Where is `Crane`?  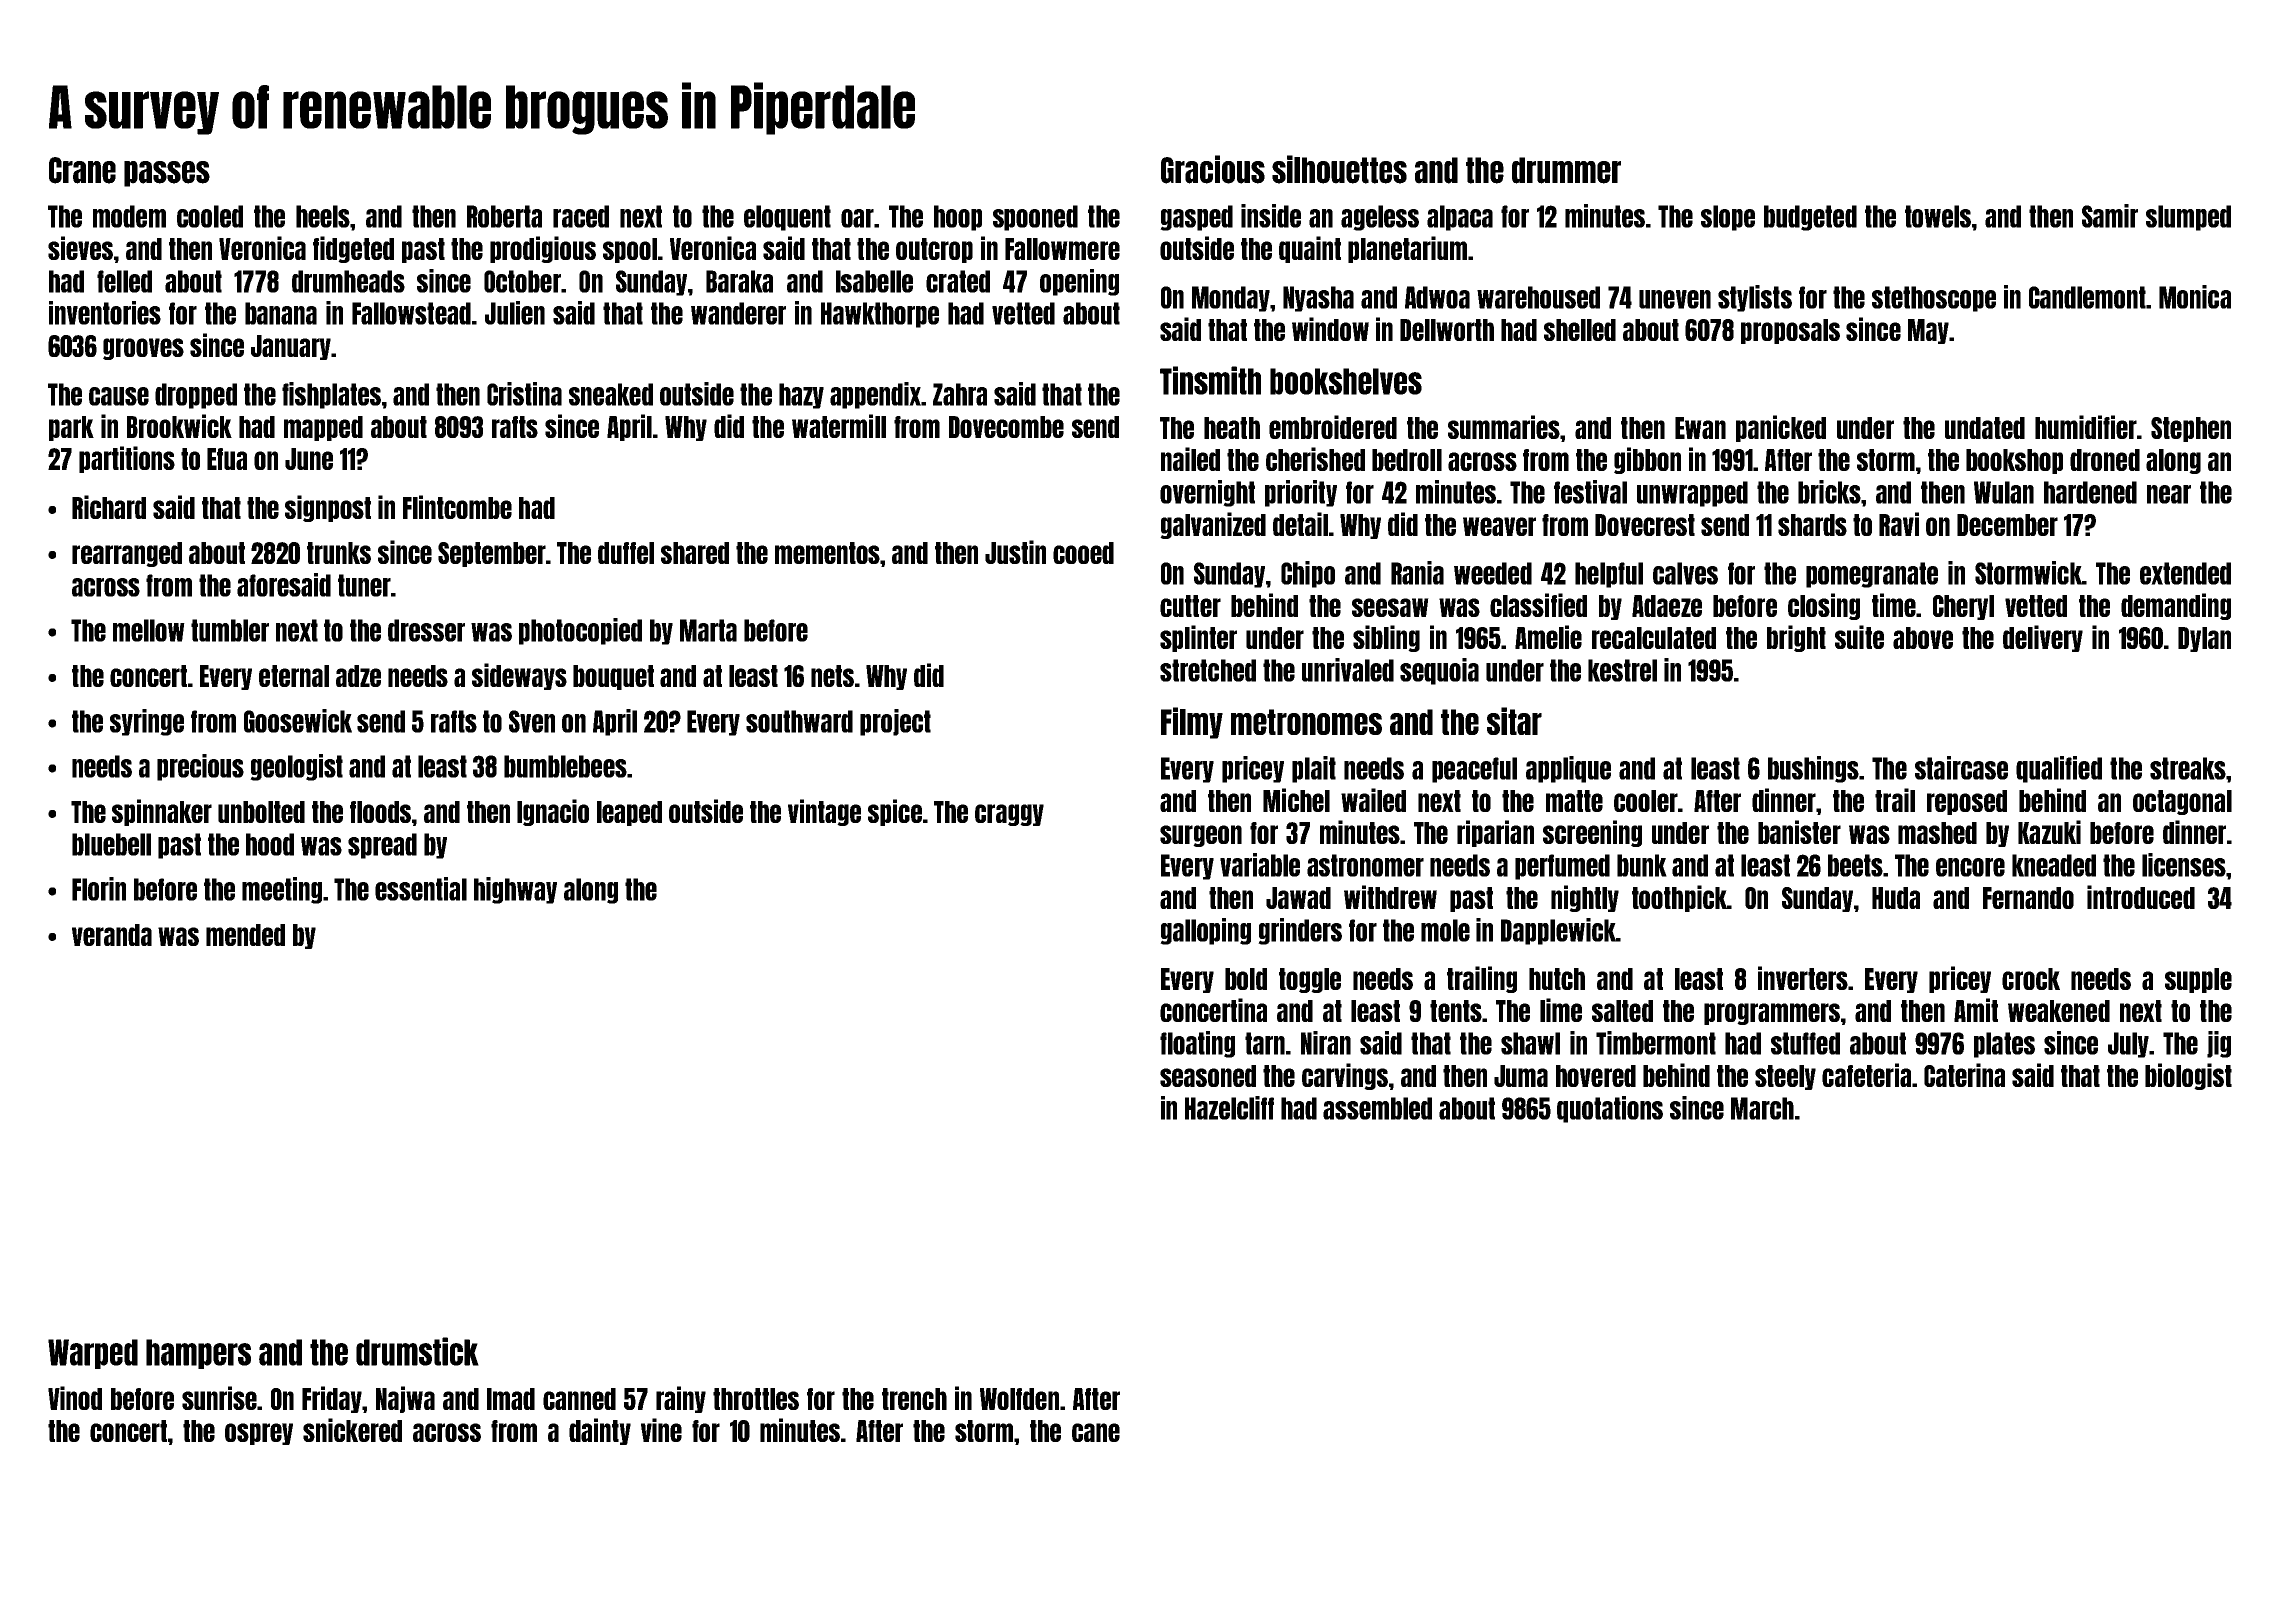 Crane is located at coordinates (82, 170).
